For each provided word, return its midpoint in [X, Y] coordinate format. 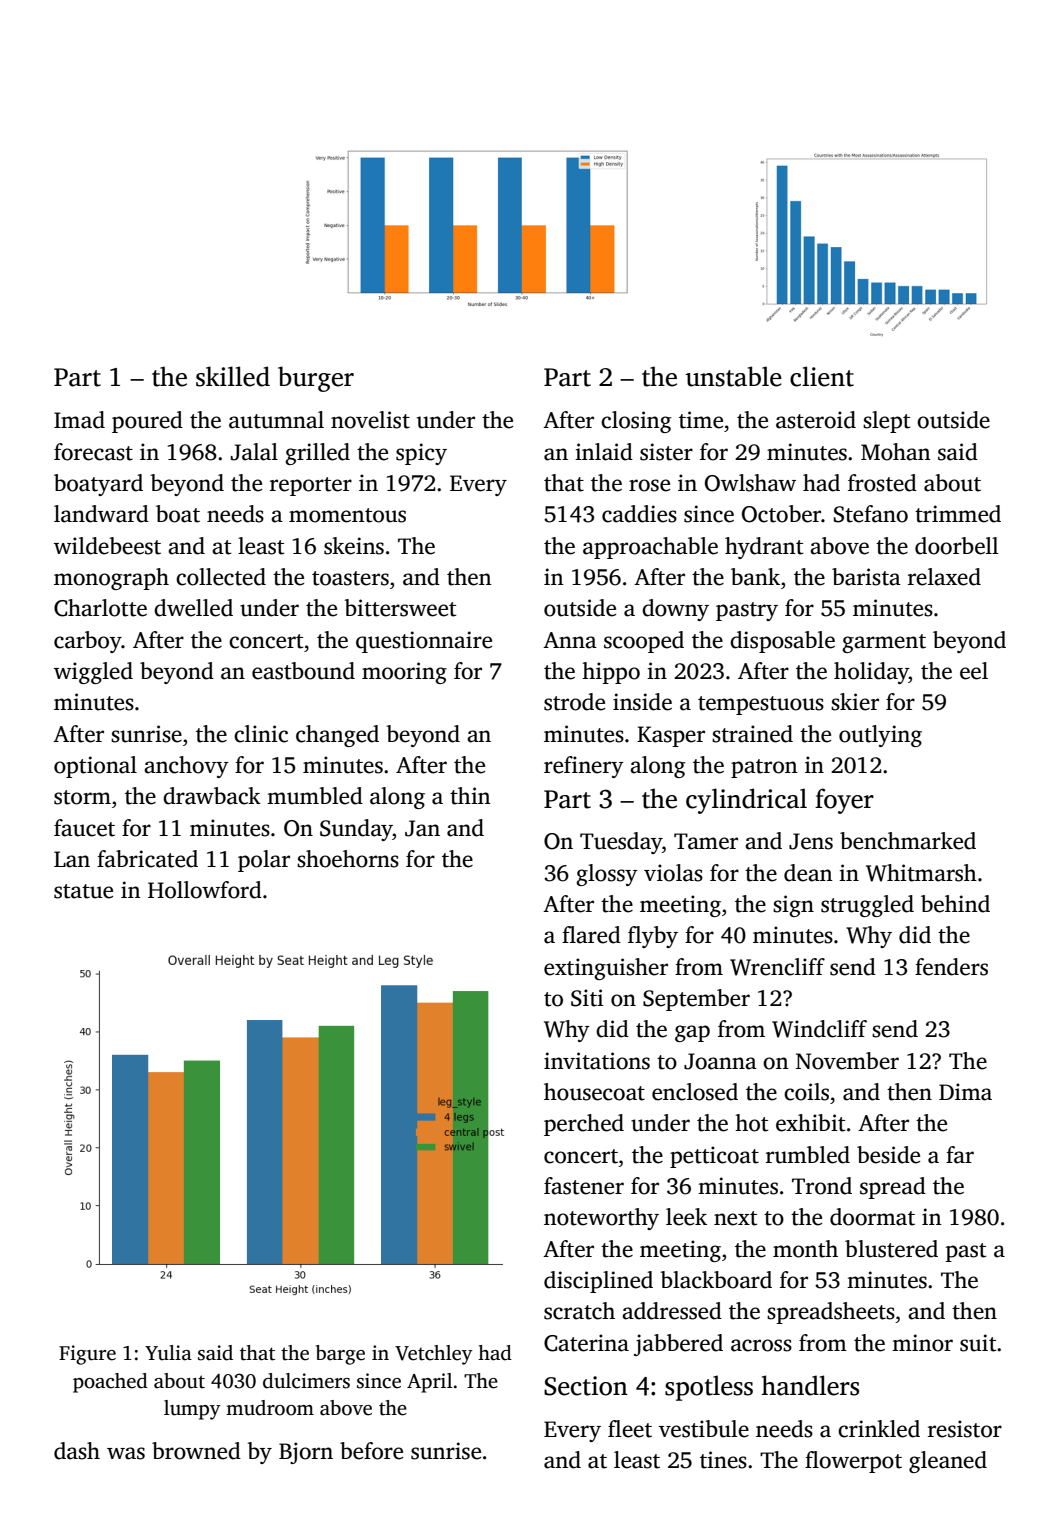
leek [686, 1217]
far [960, 1155]
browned [196, 1451]
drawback [212, 796]
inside [642, 702]
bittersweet [400, 608]
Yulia [168, 1353]
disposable [782, 642]
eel [974, 671]
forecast [93, 452]
